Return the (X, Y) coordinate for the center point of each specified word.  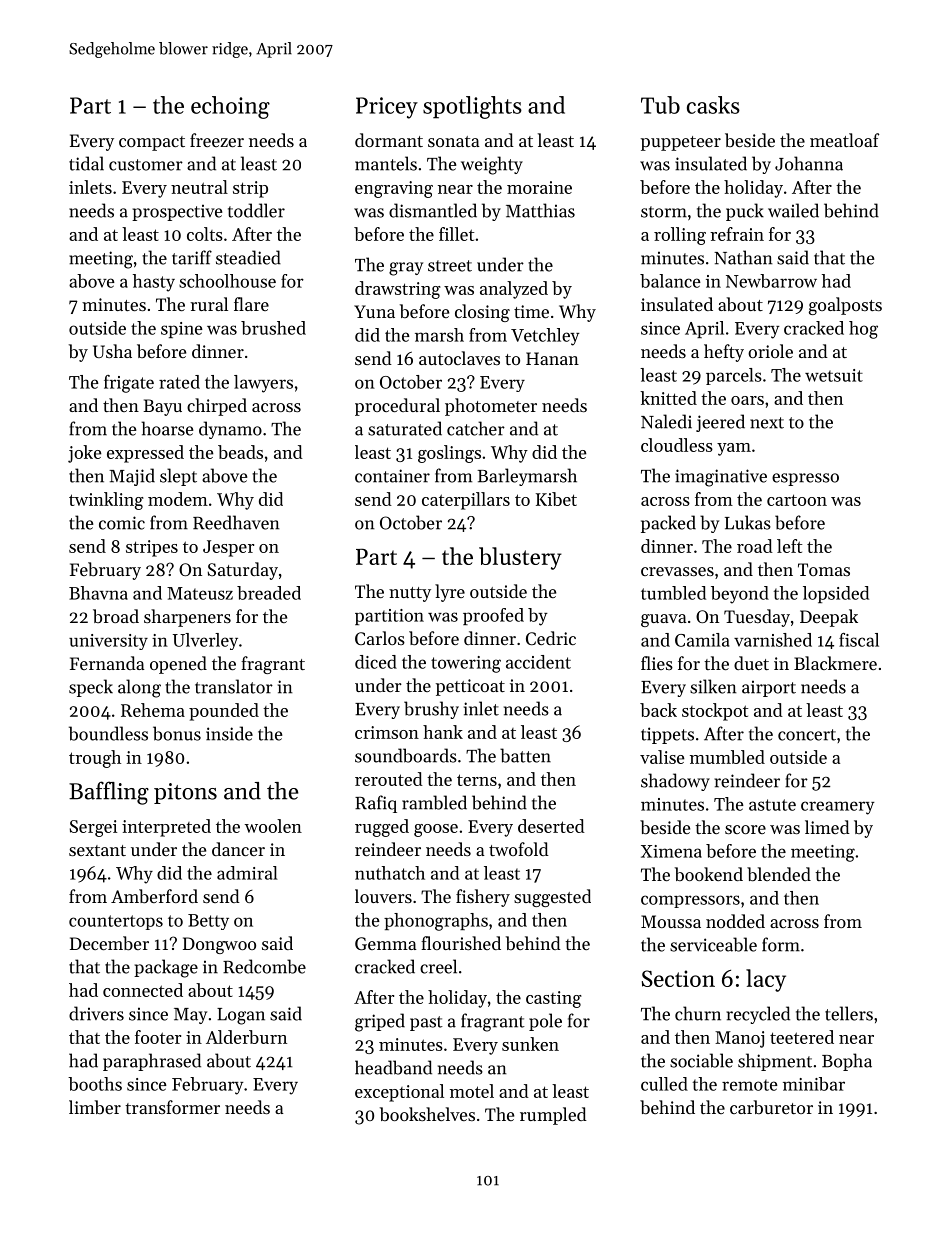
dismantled (433, 210)
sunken (530, 1044)
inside (229, 733)
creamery (838, 808)
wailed (793, 210)
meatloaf (844, 140)
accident (538, 662)
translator (234, 686)
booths (95, 1084)
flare (251, 304)
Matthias (540, 210)
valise (662, 757)
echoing (230, 107)
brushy (431, 710)
